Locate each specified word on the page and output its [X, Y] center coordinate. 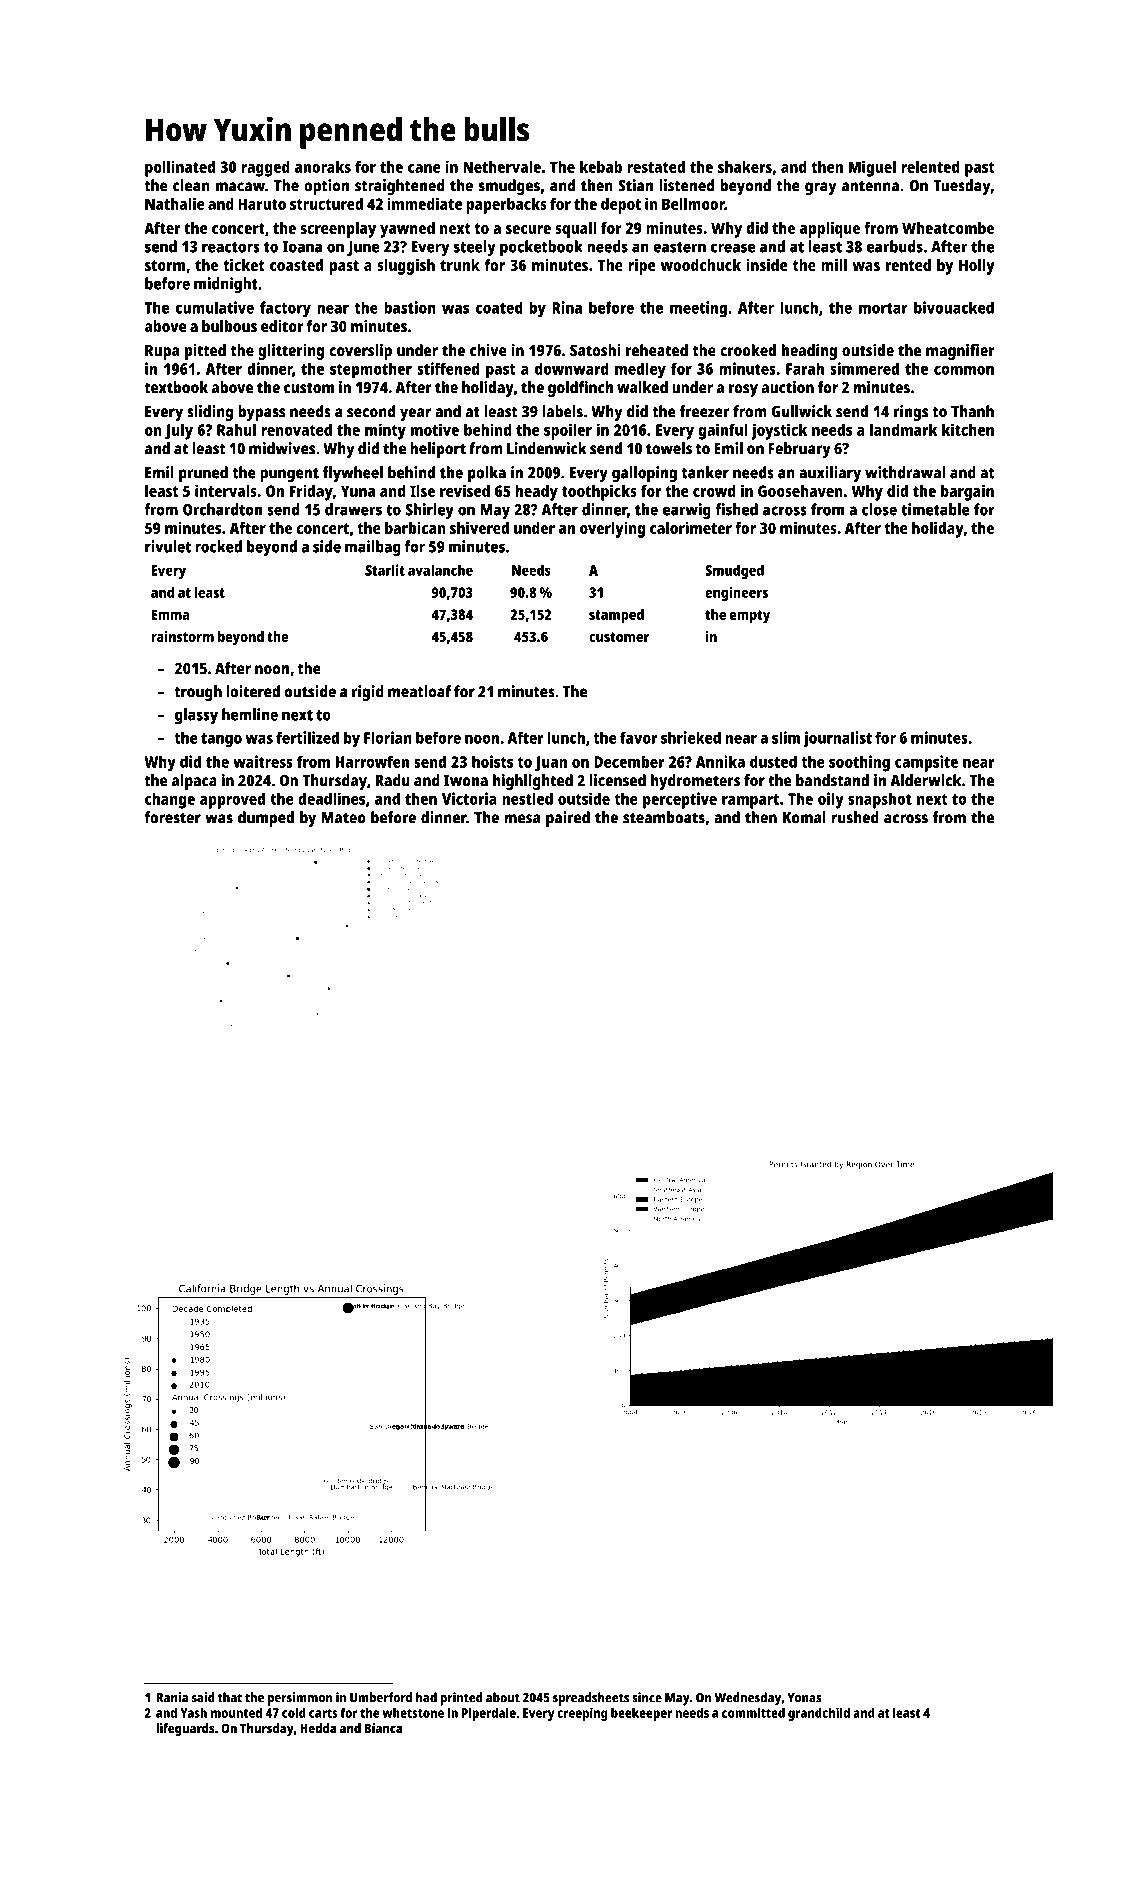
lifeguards [185, 1729]
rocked [218, 546]
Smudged [734, 571]
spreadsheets [591, 1699]
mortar [883, 308]
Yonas [804, 1698]
